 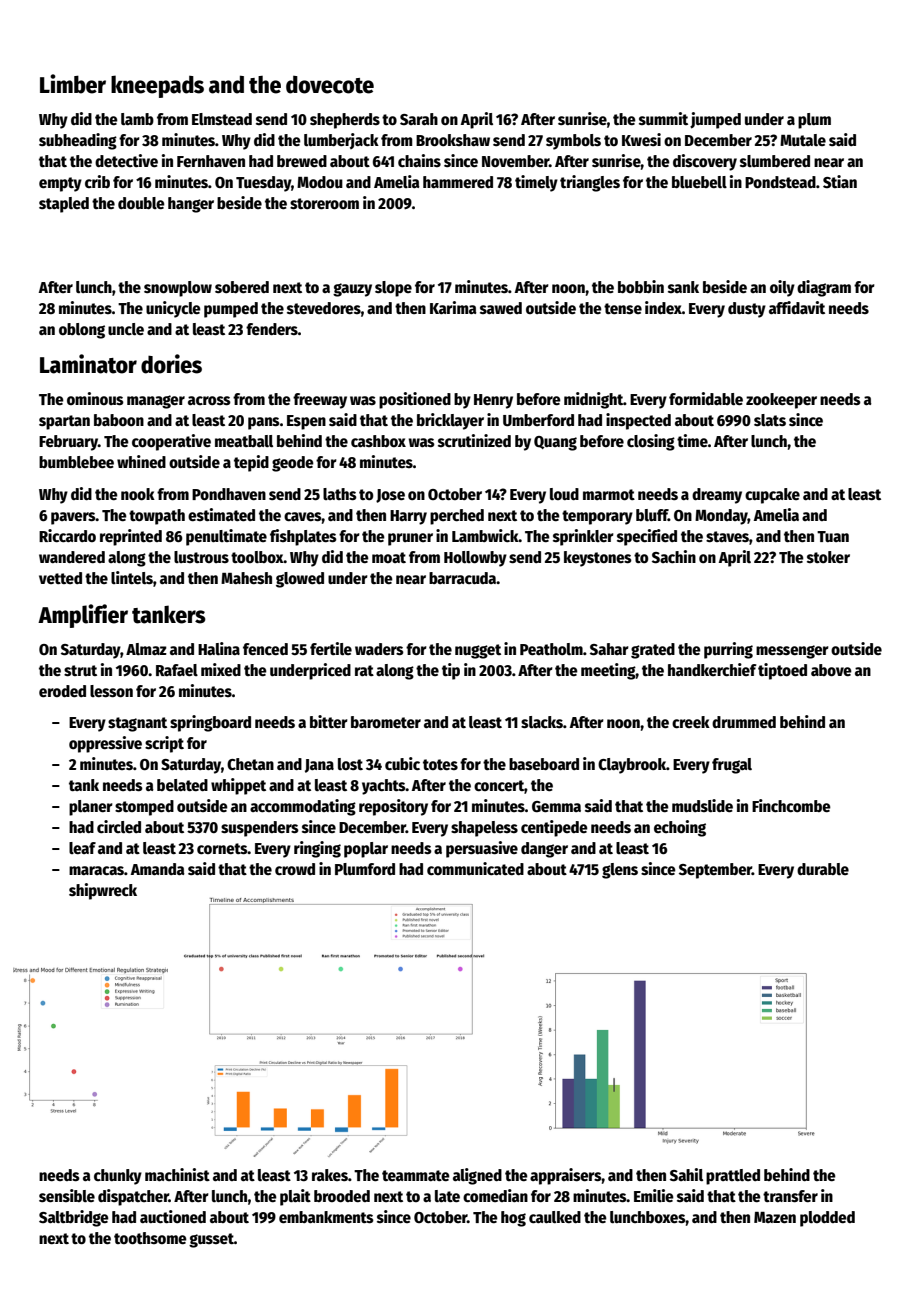 What do you see at coordinates (150, 1238) in the page?
I see `toothsome` at bounding box center [150, 1238].
